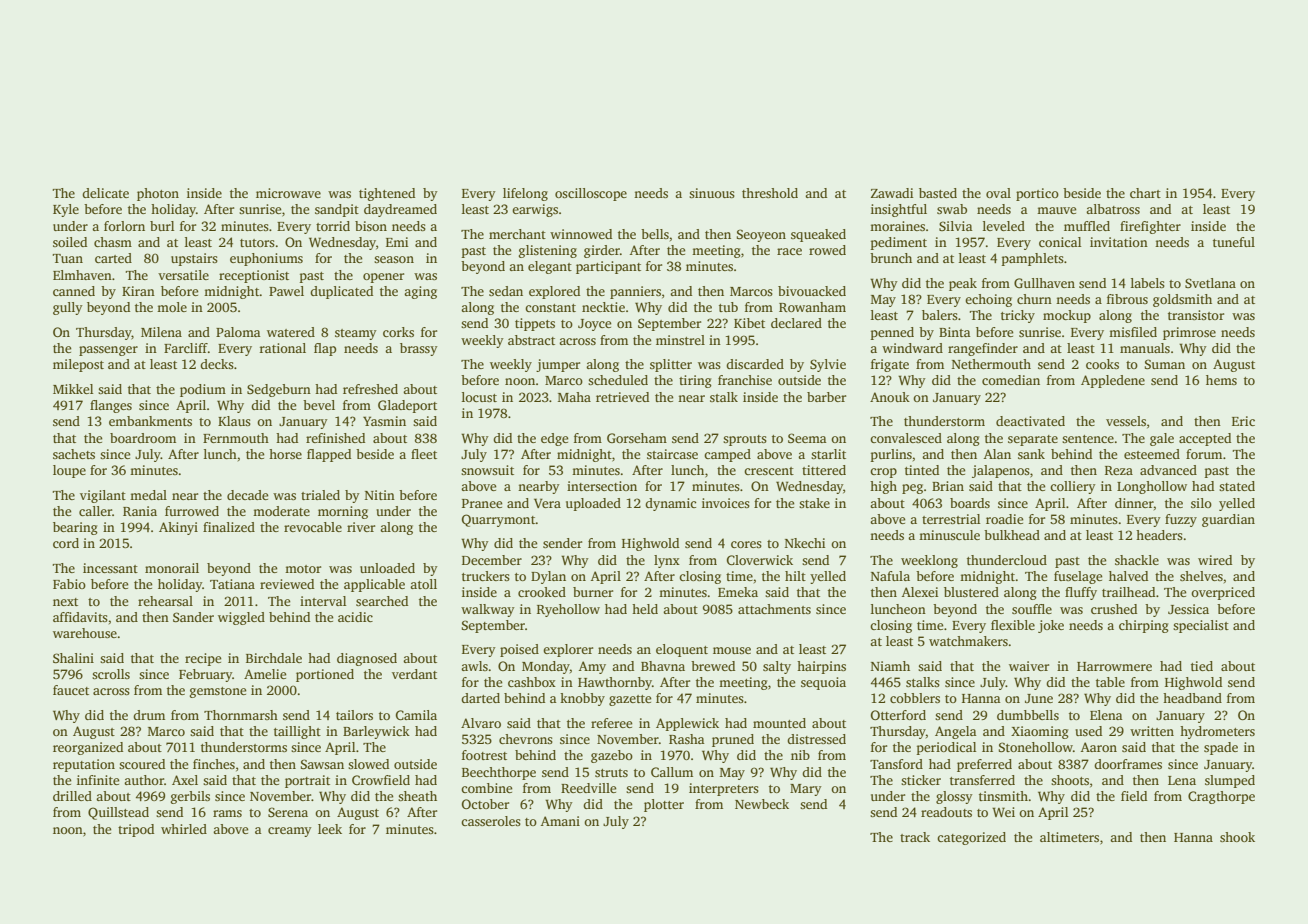  What do you see at coordinates (184, 829) in the page?
I see `whirled` at bounding box center [184, 829].
